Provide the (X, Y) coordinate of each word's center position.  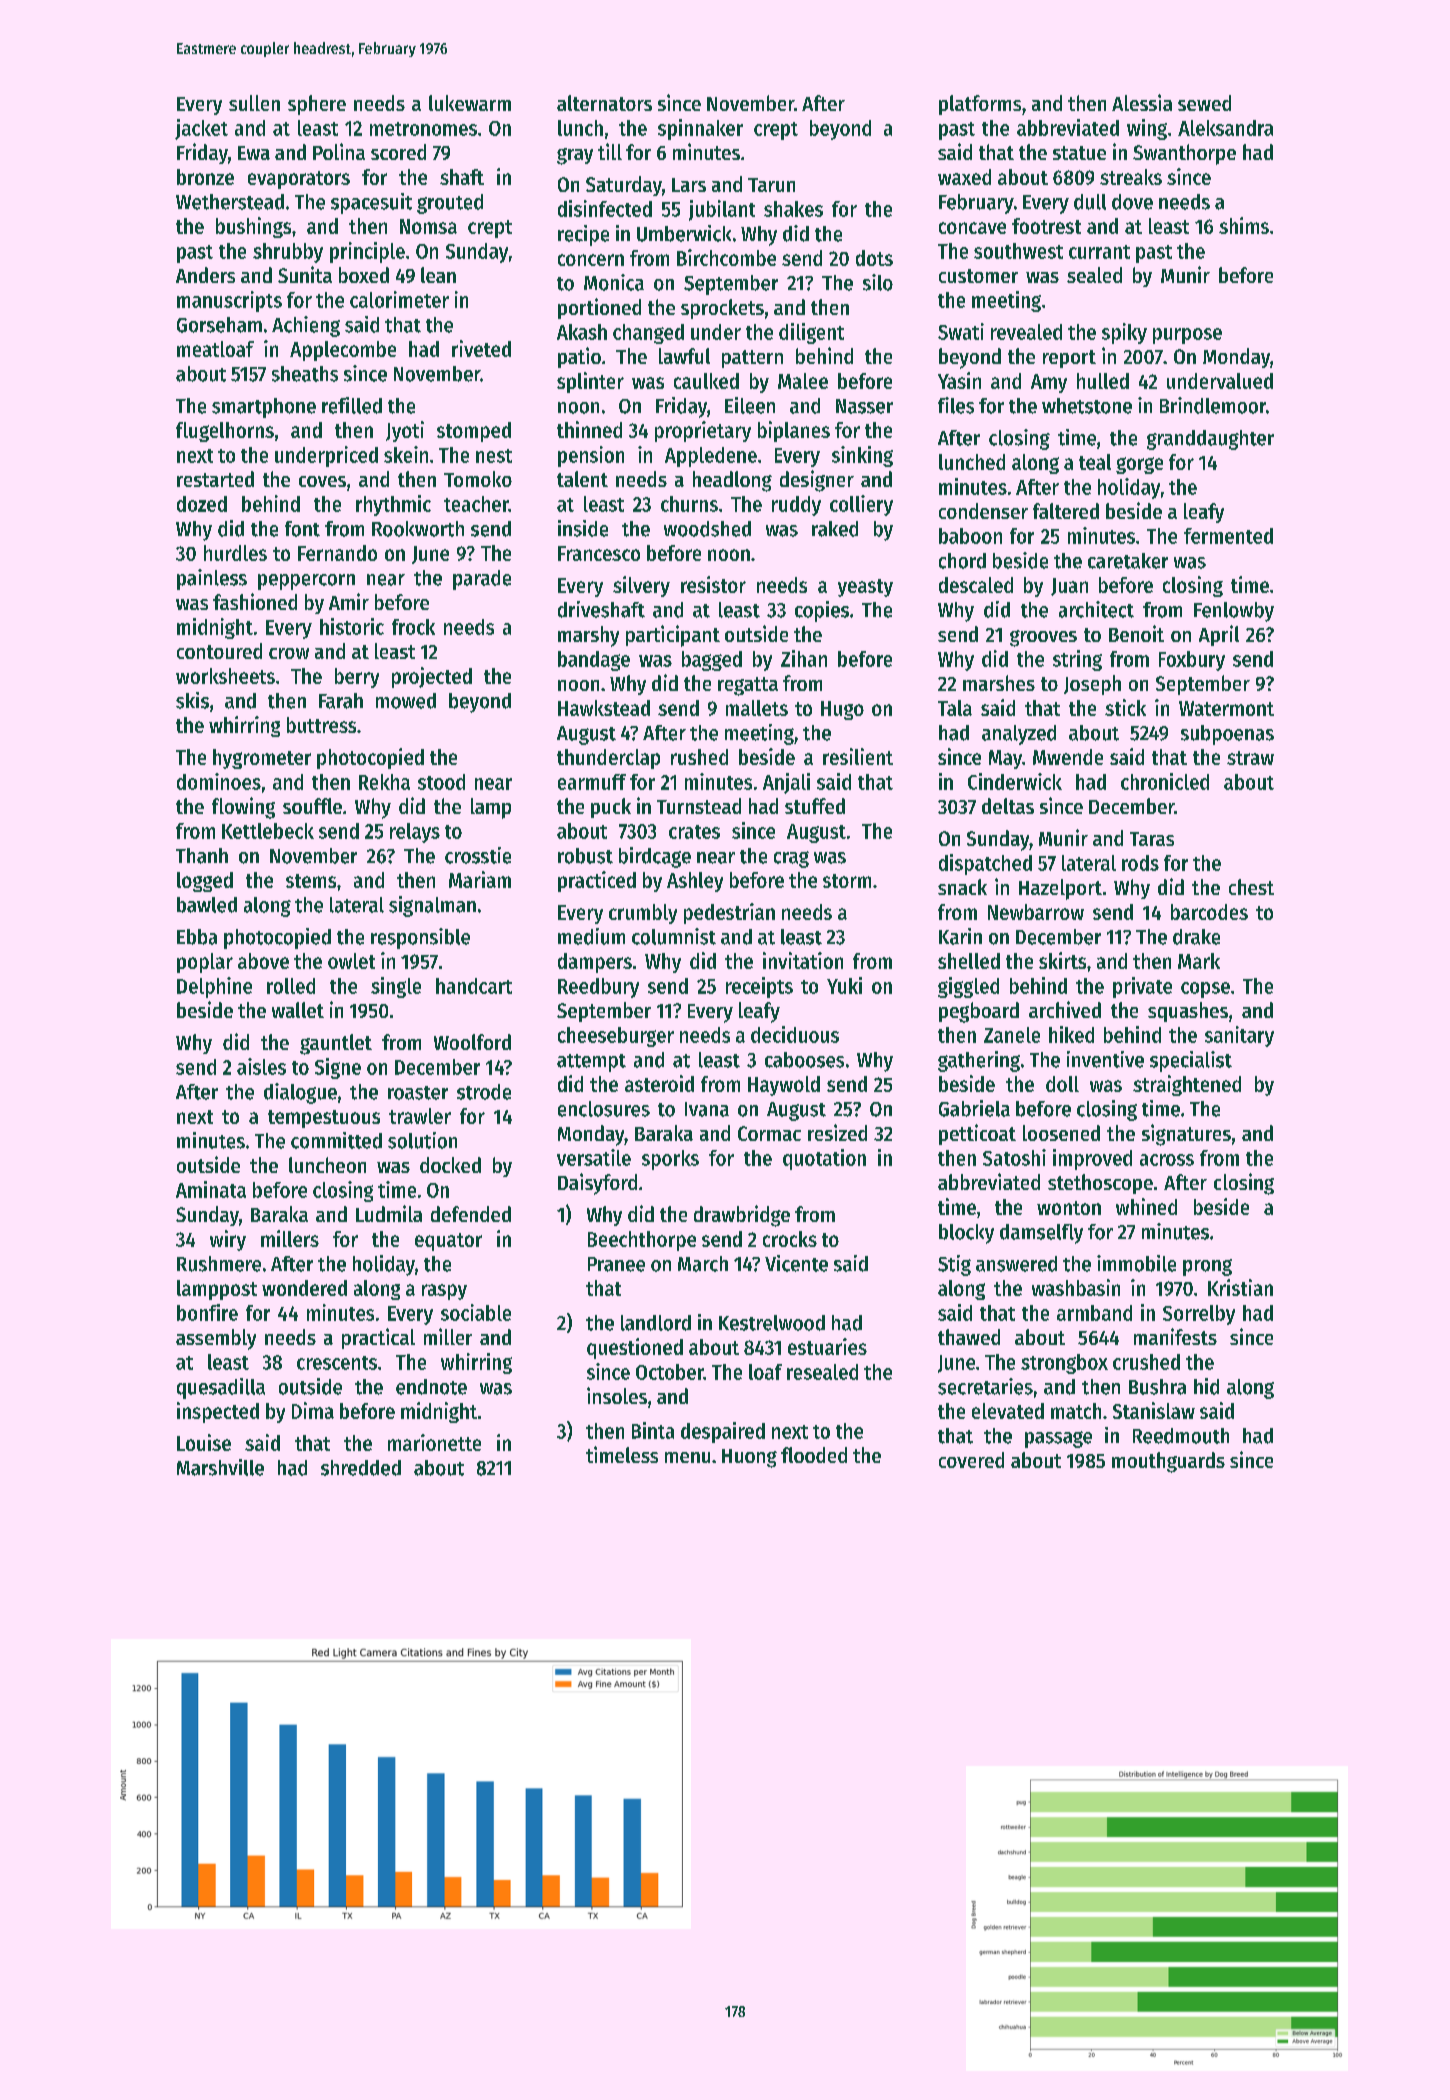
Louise (204, 1442)
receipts (759, 987)
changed (648, 334)
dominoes (219, 781)
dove (1132, 202)
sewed (1204, 103)
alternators (604, 103)
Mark (1199, 961)
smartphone (264, 408)
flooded (814, 1455)
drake (1196, 937)
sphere (317, 105)
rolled (291, 986)
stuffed (815, 806)
